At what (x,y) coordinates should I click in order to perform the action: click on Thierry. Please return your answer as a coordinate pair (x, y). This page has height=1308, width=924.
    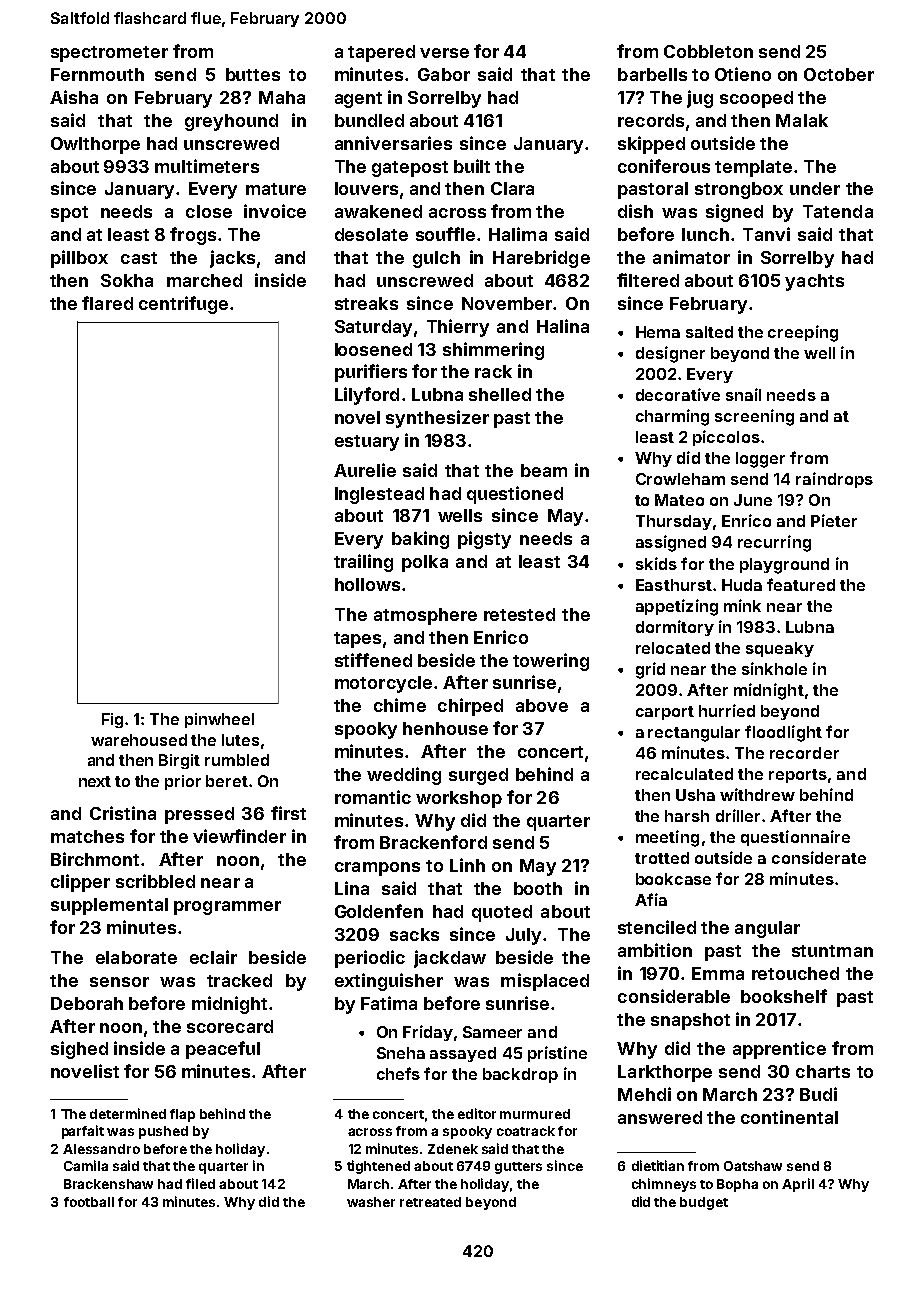
    Looking at the image, I should click on (458, 328).
